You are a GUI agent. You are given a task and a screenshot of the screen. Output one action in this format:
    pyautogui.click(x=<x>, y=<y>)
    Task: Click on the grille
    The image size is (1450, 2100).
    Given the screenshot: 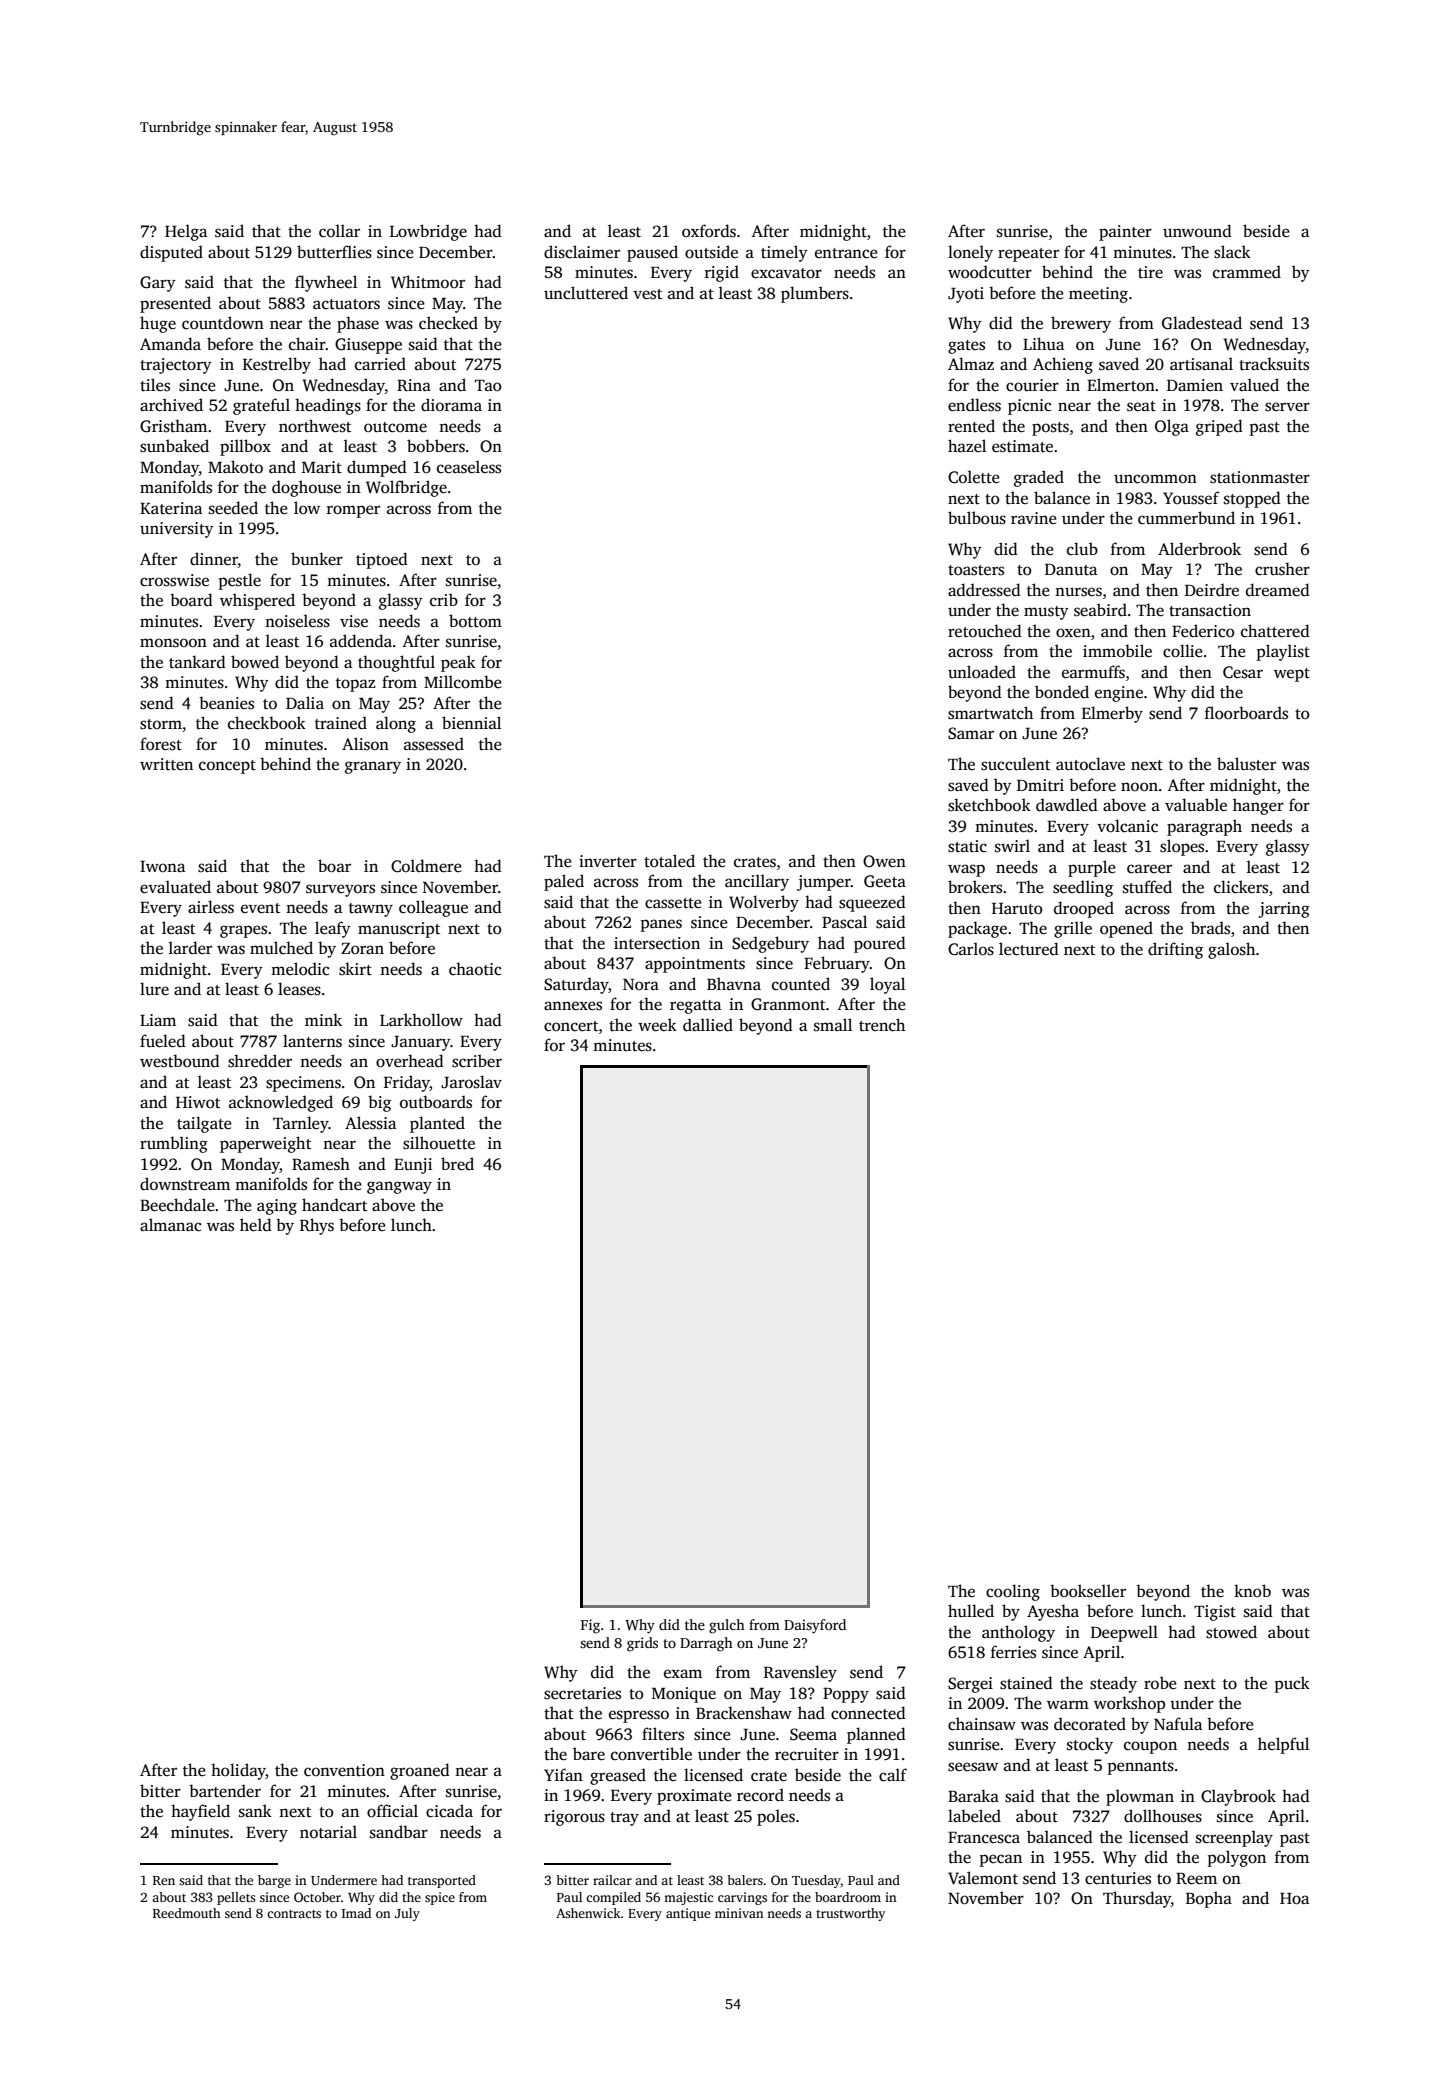 What is the action you would take?
    pyautogui.click(x=1073, y=929)
